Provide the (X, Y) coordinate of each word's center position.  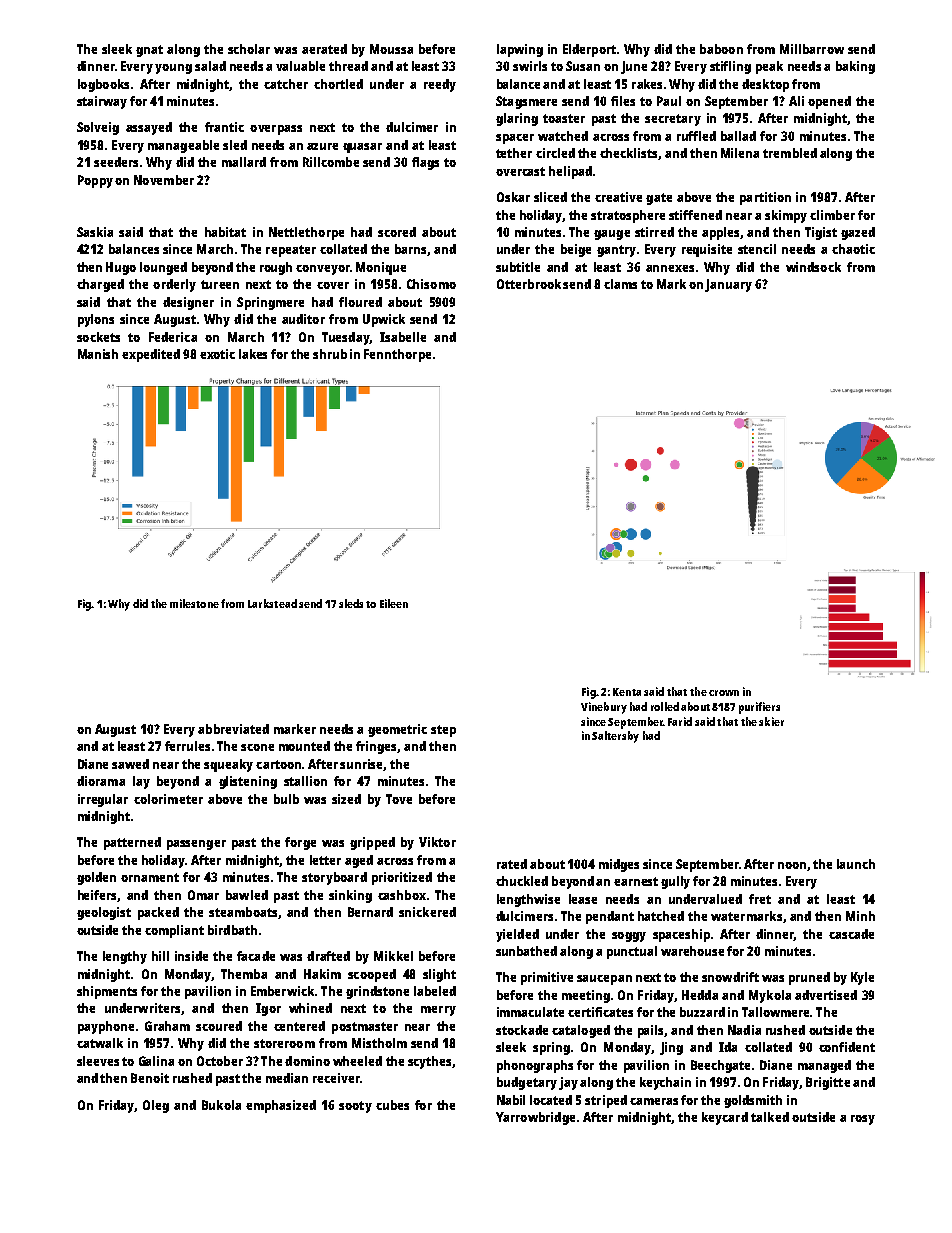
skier (771, 721)
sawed (130, 764)
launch (856, 864)
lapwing (520, 50)
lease (583, 899)
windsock (813, 267)
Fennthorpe (397, 355)
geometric (397, 730)
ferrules (187, 746)
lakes (253, 354)
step (443, 731)
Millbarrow (812, 49)
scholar (249, 49)
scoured (219, 1026)
